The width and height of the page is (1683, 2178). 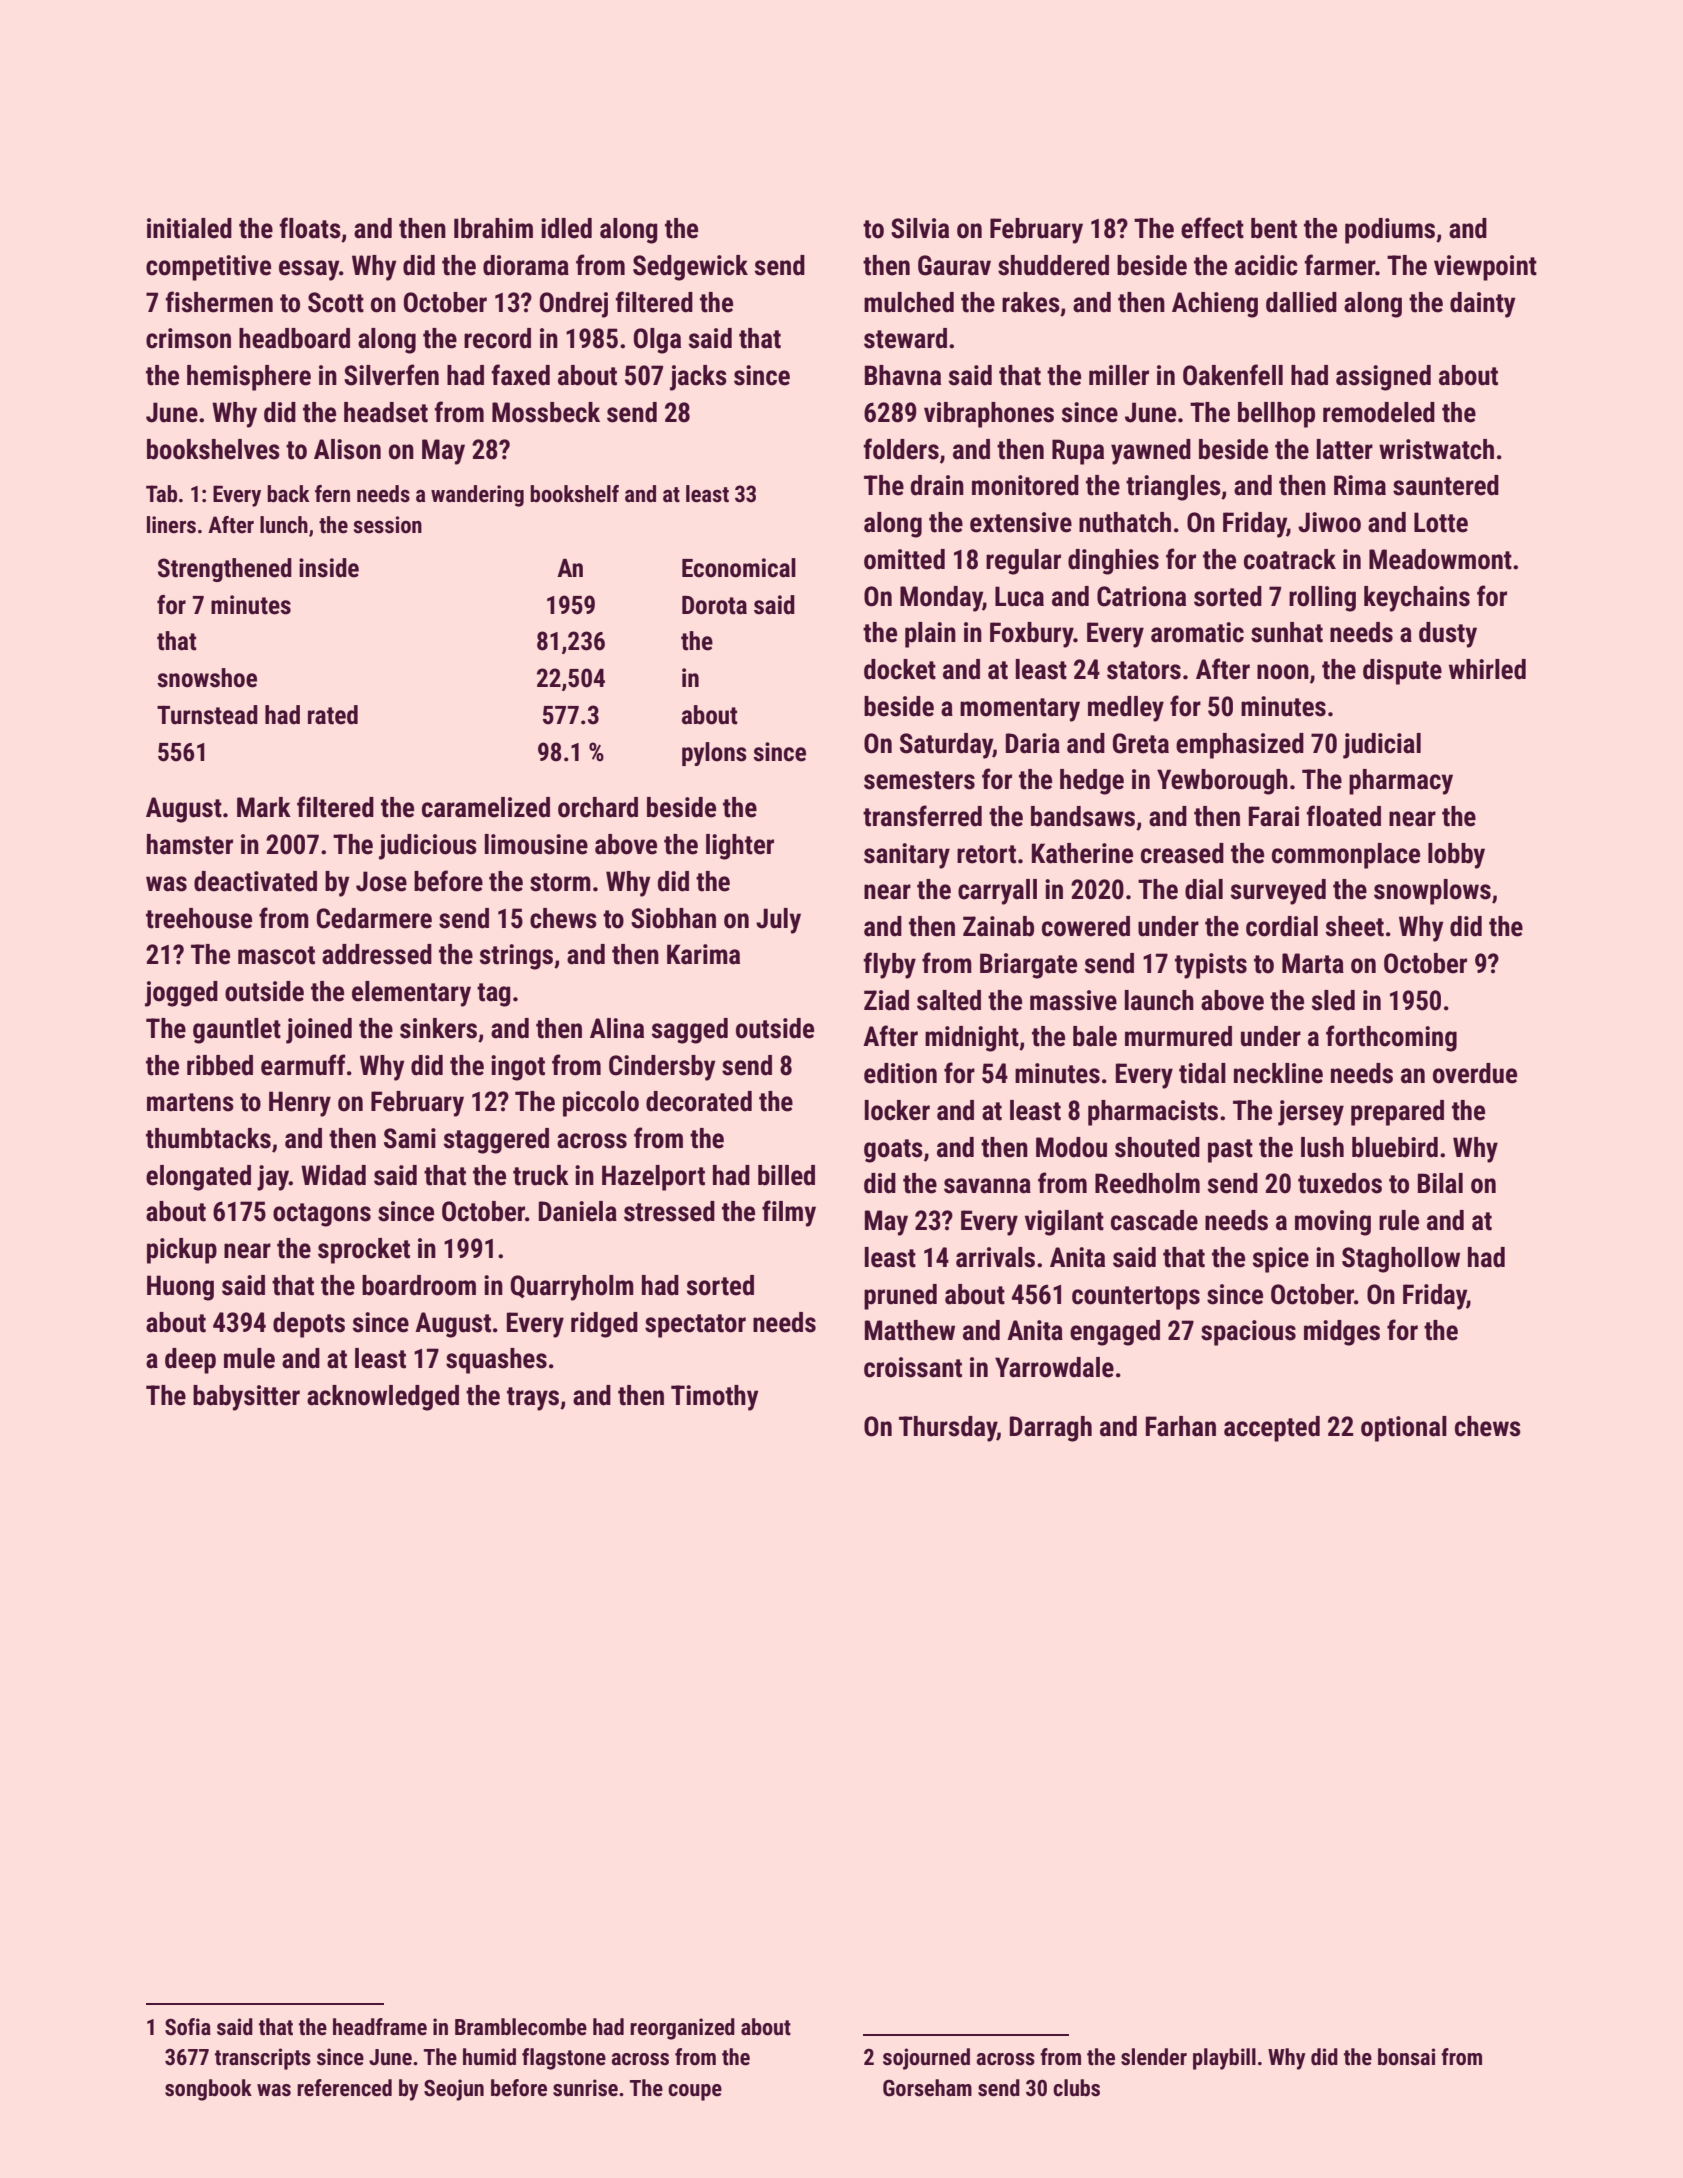 What do you see at coordinates (1212, 228) in the page?
I see `effect` at bounding box center [1212, 228].
